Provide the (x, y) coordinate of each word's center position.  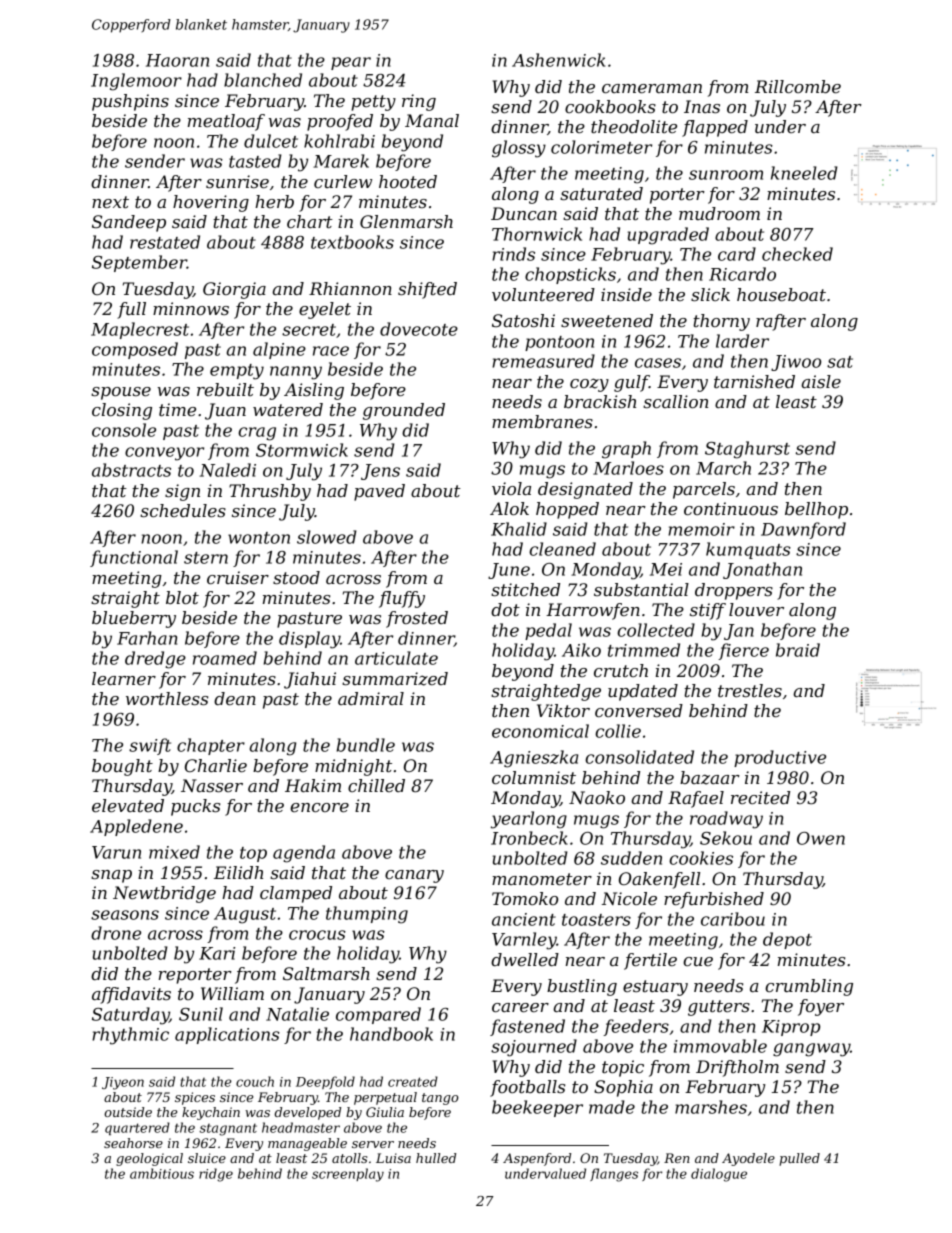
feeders (636, 1027)
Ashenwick (558, 60)
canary (414, 876)
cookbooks (610, 106)
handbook (391, 1034)
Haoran (177, 60)
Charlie (216, 766)
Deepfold (325, 1082)
